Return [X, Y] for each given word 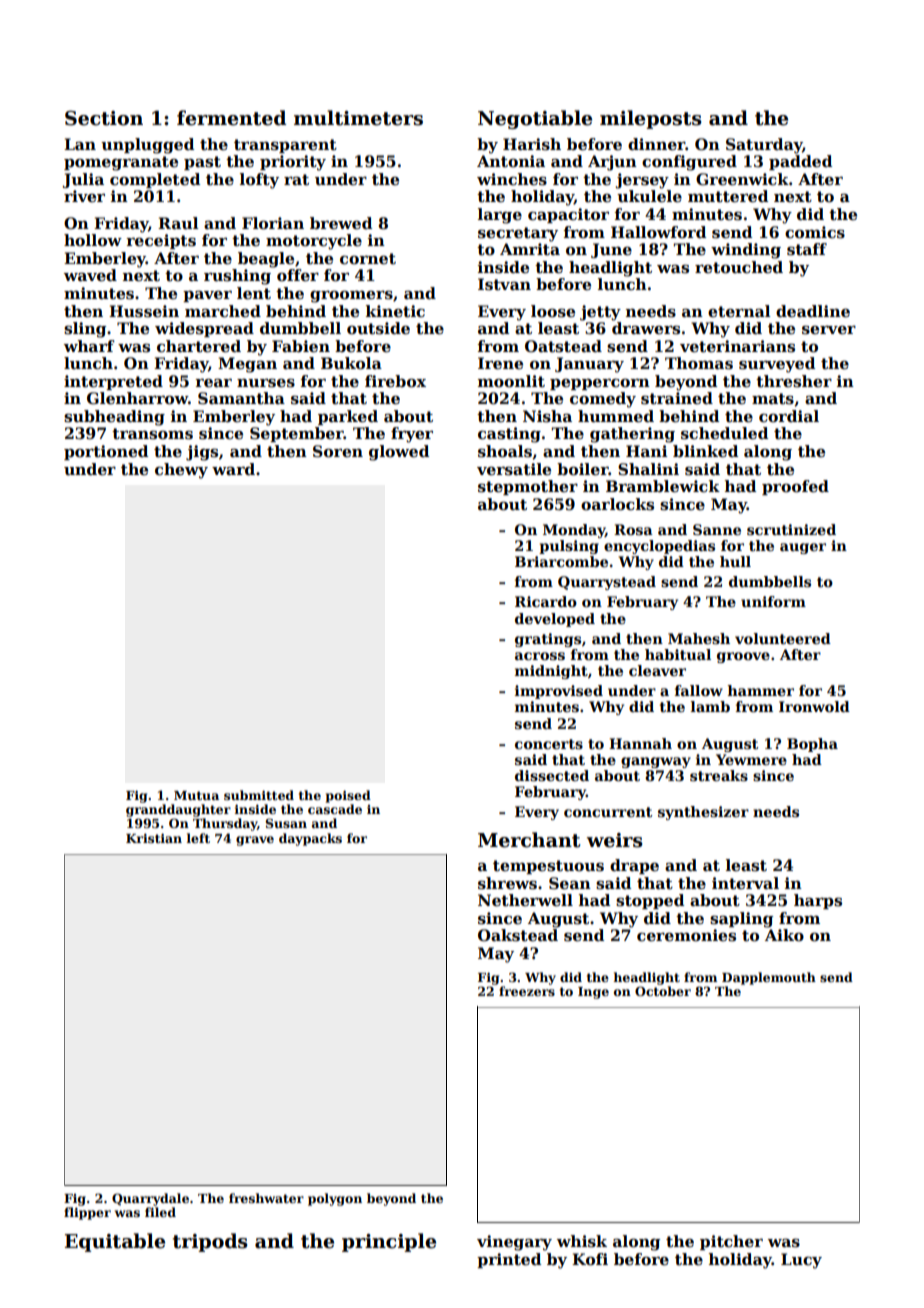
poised [348, 796]
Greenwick [742, 179]
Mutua [196, 795]
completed [155, 180]
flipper [87, 1213]
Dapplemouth [769, 978]
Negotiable [535, 119]
